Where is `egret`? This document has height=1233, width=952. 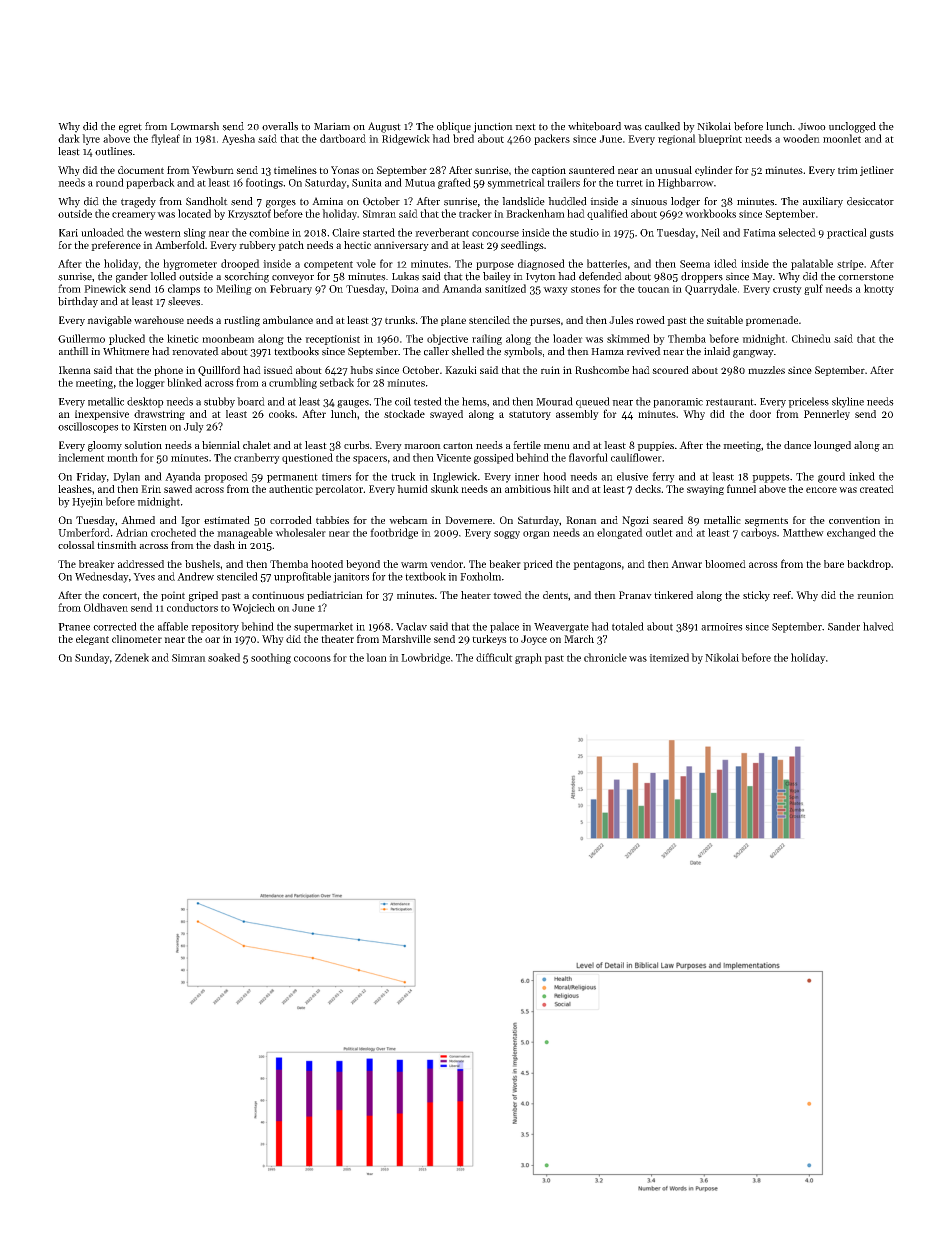 egret is located at coordinates (130, 128).
